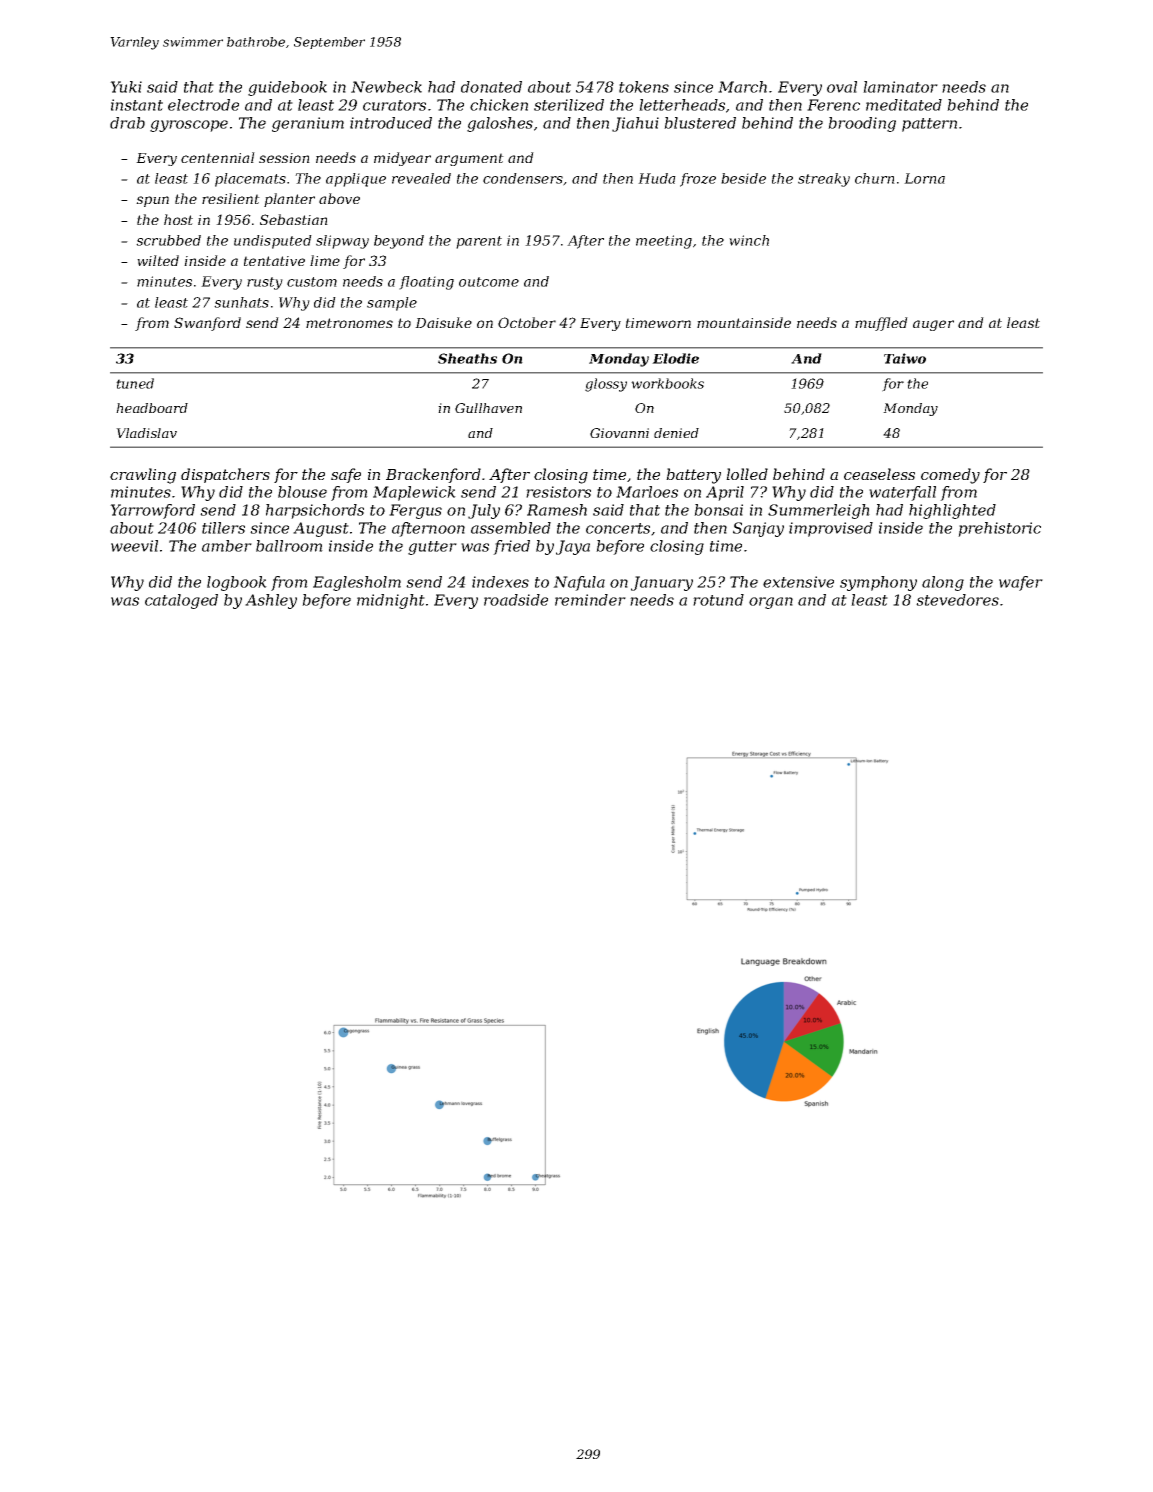 The image size is (1153, 1492). Describe the element at coordinates (718, 600) in the document. I see `rotund` at that location.
